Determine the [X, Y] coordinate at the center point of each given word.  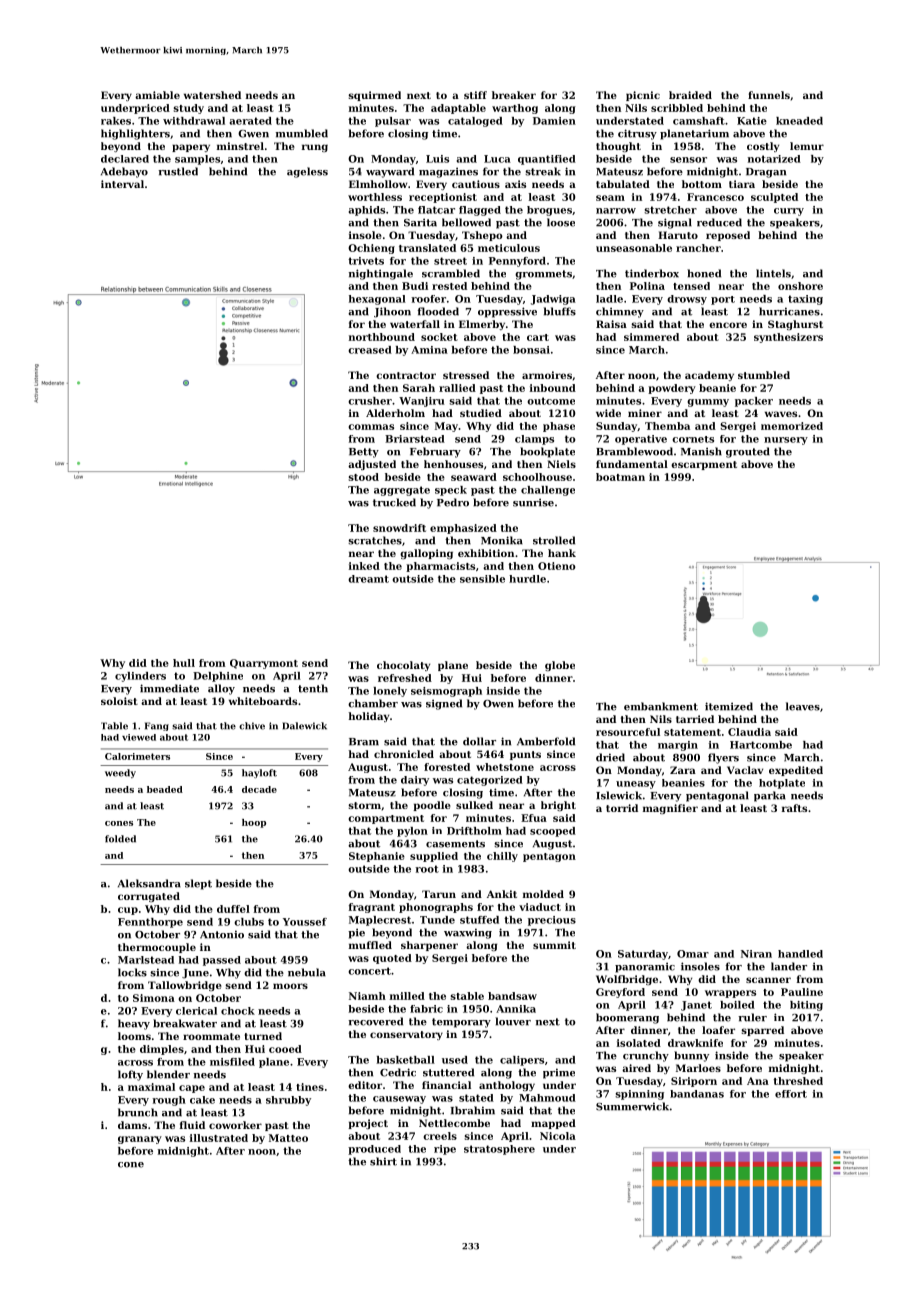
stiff [475, 95]
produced [374, 1150]
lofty [130, 1075]
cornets [693, 439]
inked [364, 566]
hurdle [527, 579]
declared [125, 159]
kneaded [799, 121]
